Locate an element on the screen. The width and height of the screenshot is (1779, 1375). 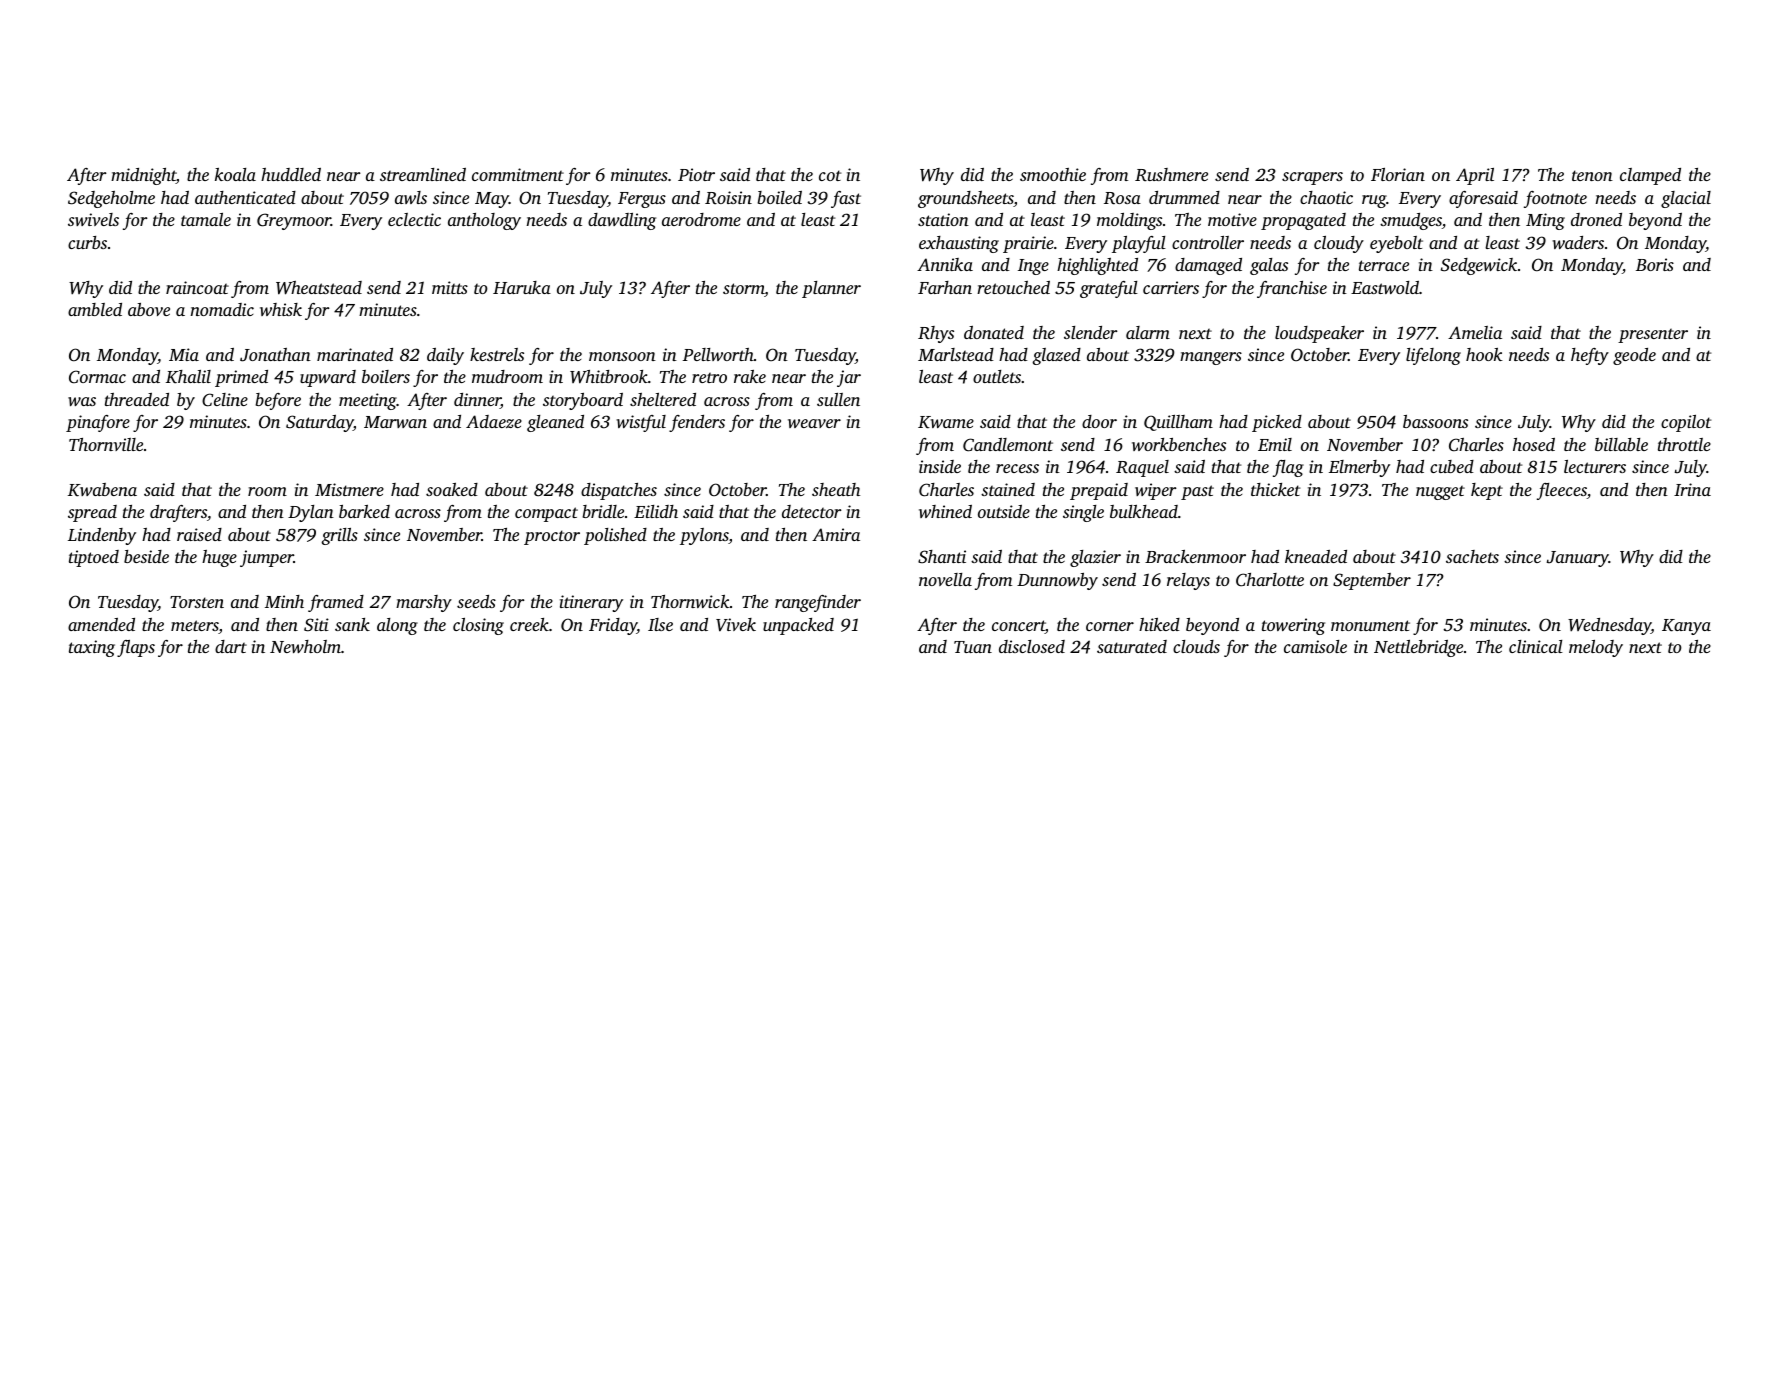
station is located at coordinates (943, 219).
